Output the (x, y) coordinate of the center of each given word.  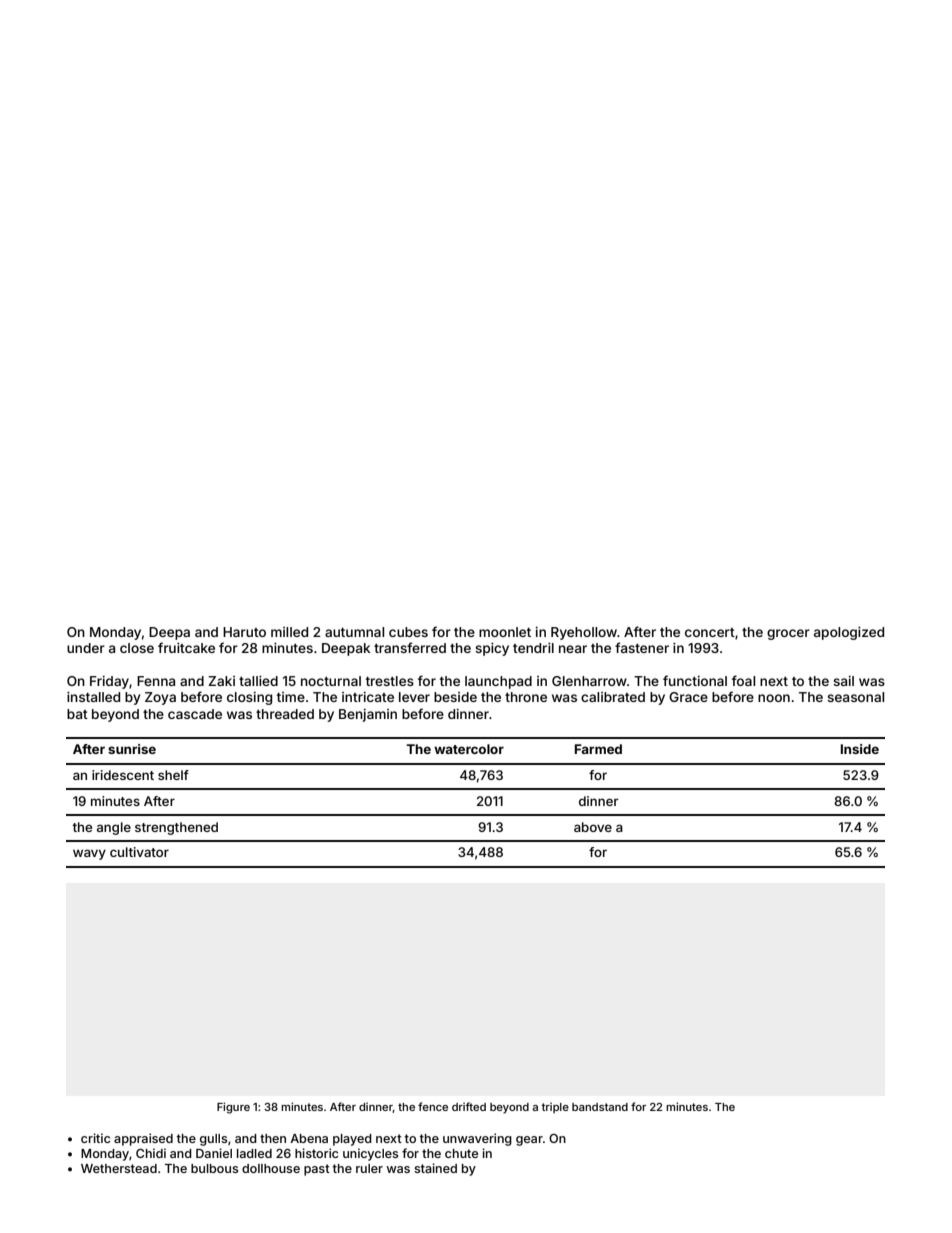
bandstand (600, 1107)
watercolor (469, 749)
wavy (89, 854)
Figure (233, 1108)
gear (529, 1141)
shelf (173, 775)
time (291, 697)
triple (555, 1107)
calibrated (613, 697)
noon (774, 698)
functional (695, 680)
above (593, 827)
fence (433, 1106)
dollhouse (271, 1168)
